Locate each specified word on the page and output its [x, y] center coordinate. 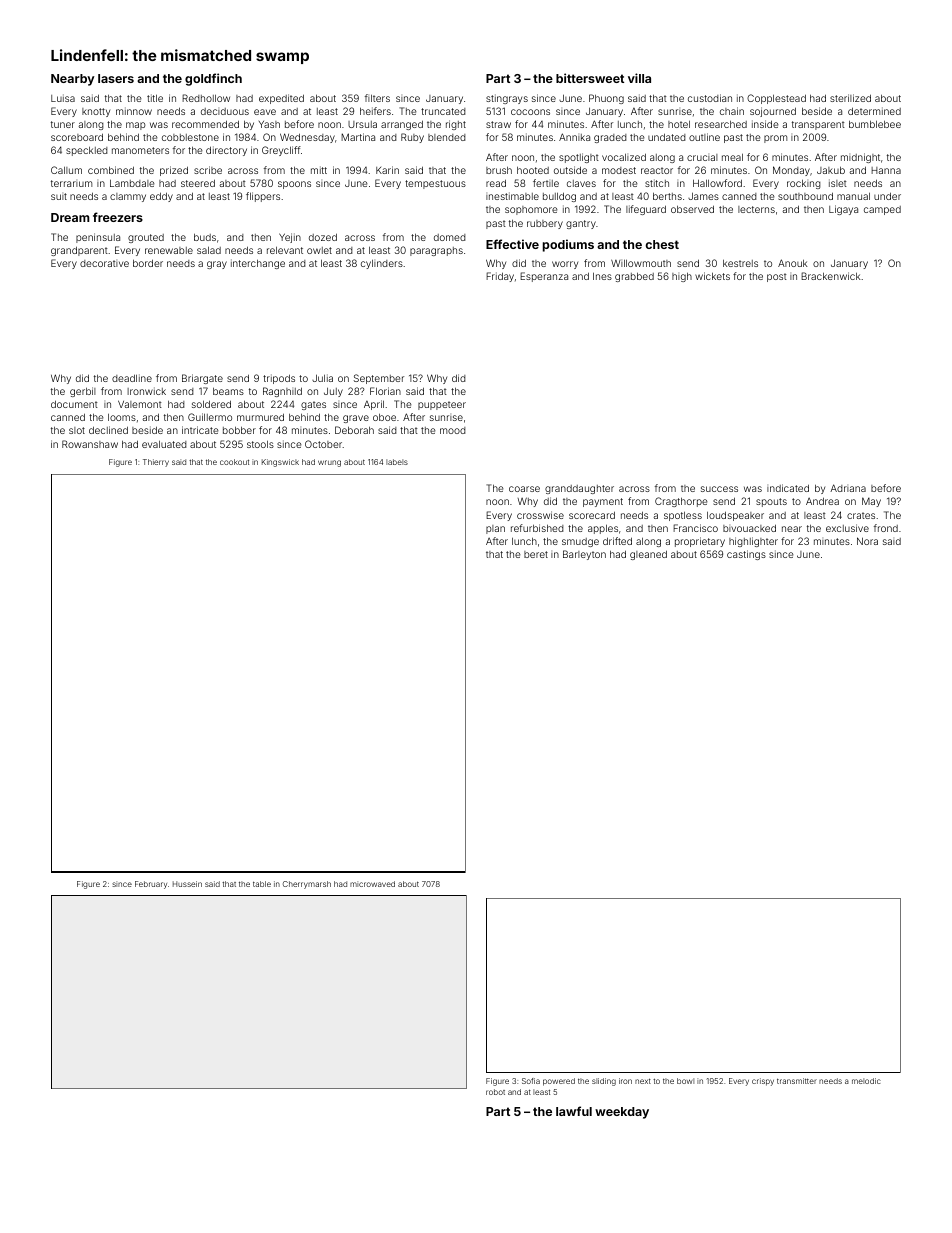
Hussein [187, 884]
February [151, 885]
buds [205, 237]
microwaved [372, 884]
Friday [500, 277]
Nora [867, 541]
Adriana [848, 488]
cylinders [382, 264]
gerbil [83, 392]
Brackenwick [831, 276]
